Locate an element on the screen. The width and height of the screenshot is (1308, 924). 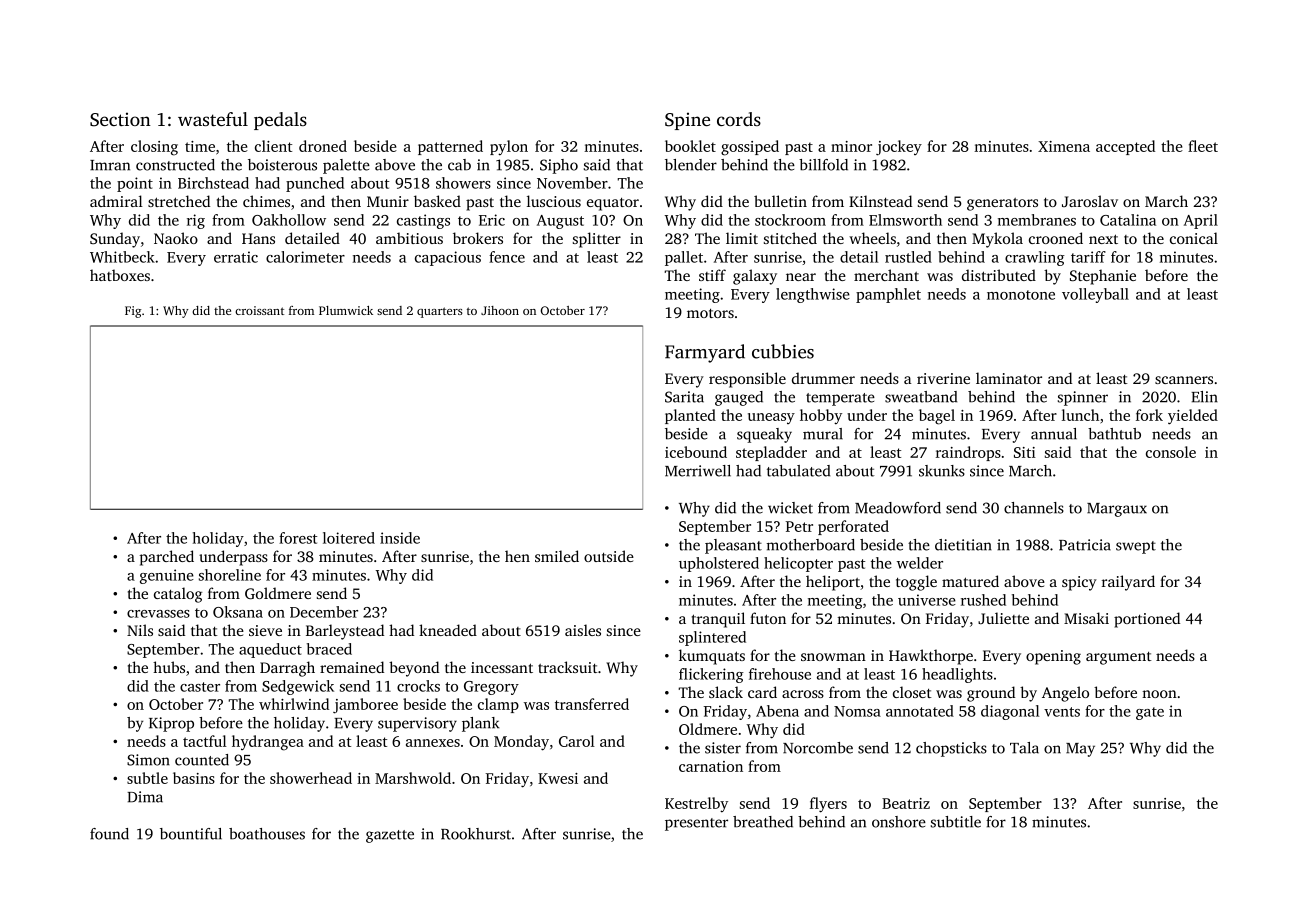
found is located at coordinates (109, 834).
